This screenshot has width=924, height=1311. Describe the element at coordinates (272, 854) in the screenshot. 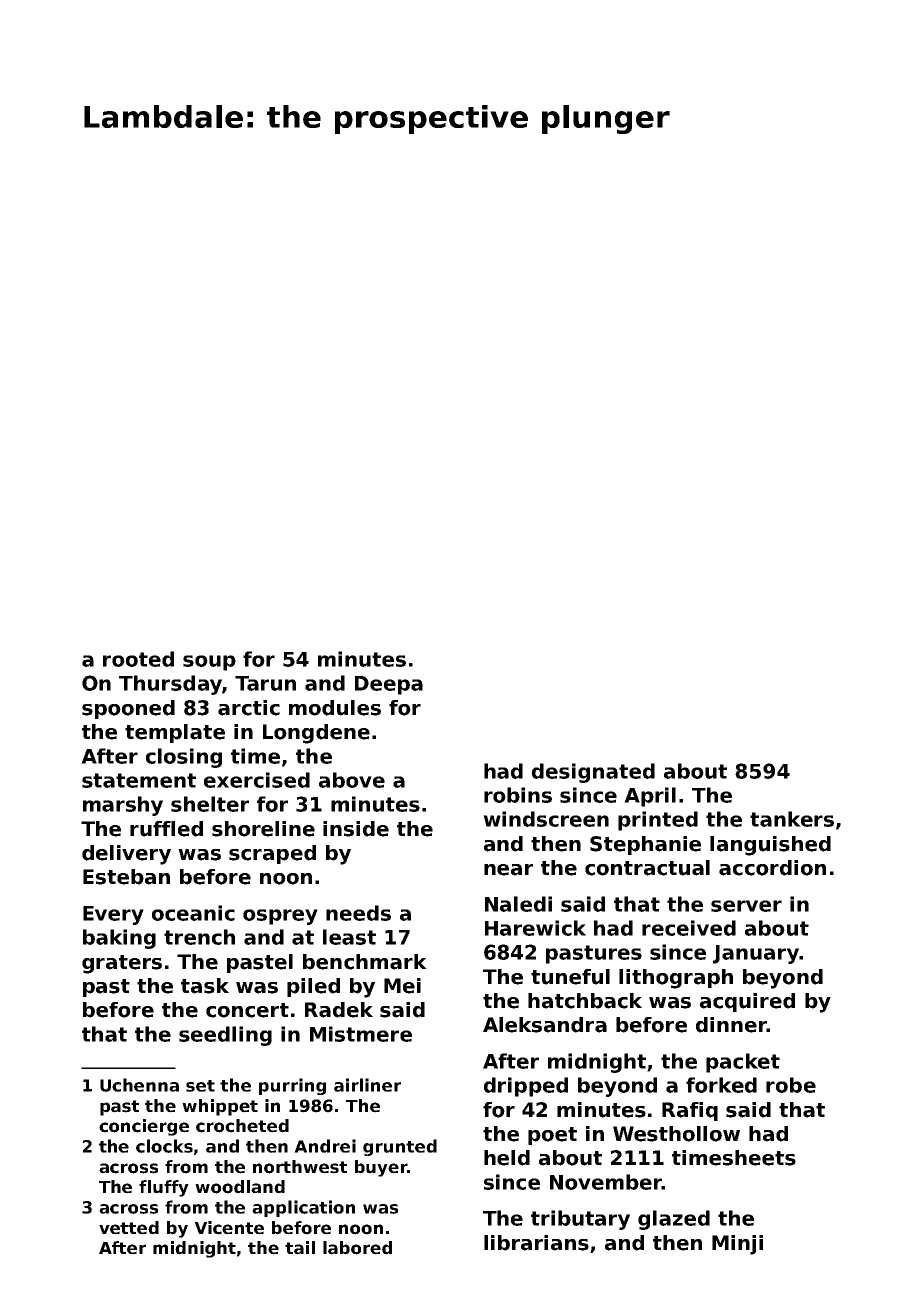

I see `scraped` at that location.
